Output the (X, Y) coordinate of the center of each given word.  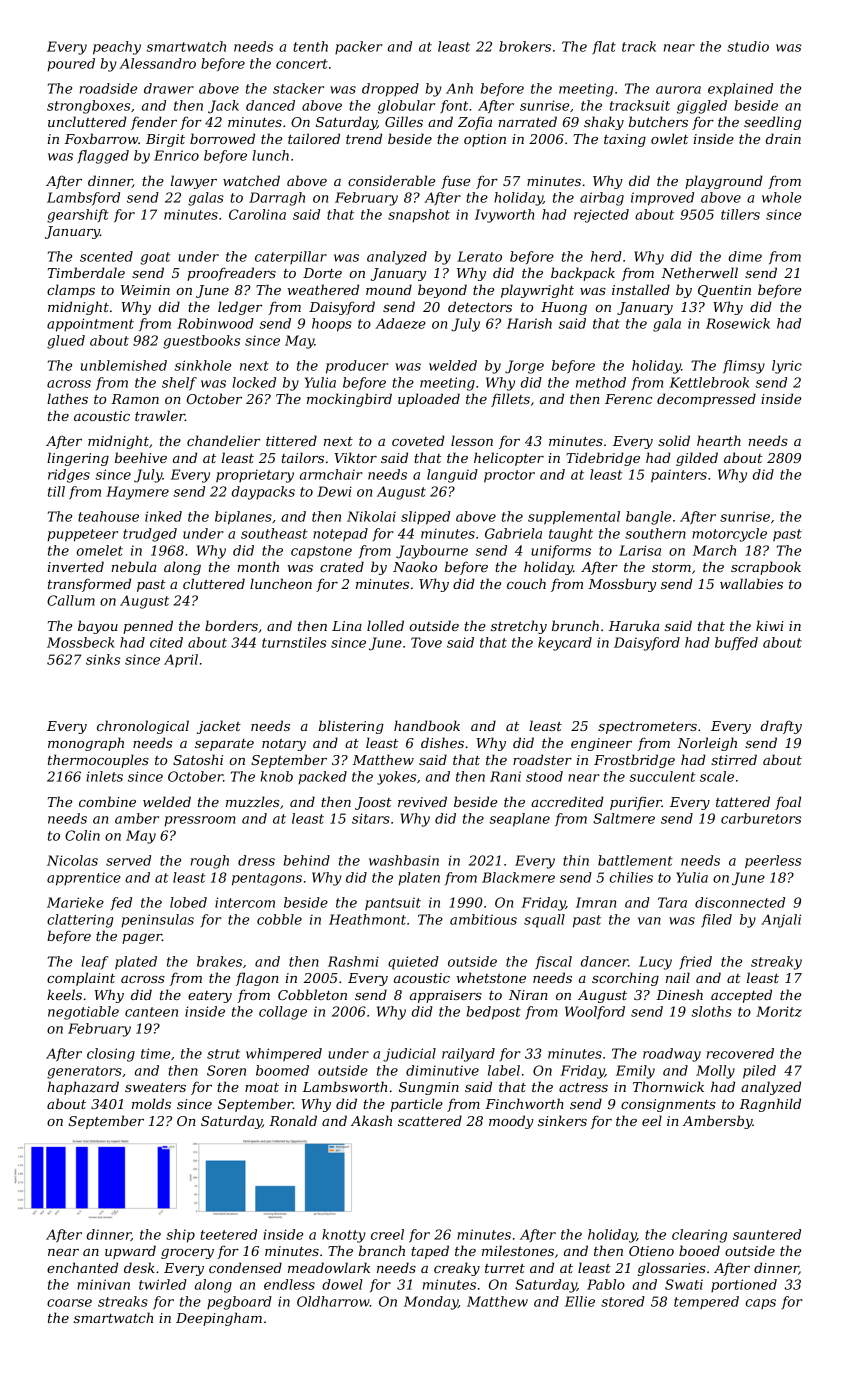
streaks (123, 1301)
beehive (141, 457)
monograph (86, 744)
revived (422, 801)
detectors (480, 306)
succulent (662, 776)
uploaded (429, 400)
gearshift (78, 216)
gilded (697, 459)
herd (606, 256)
